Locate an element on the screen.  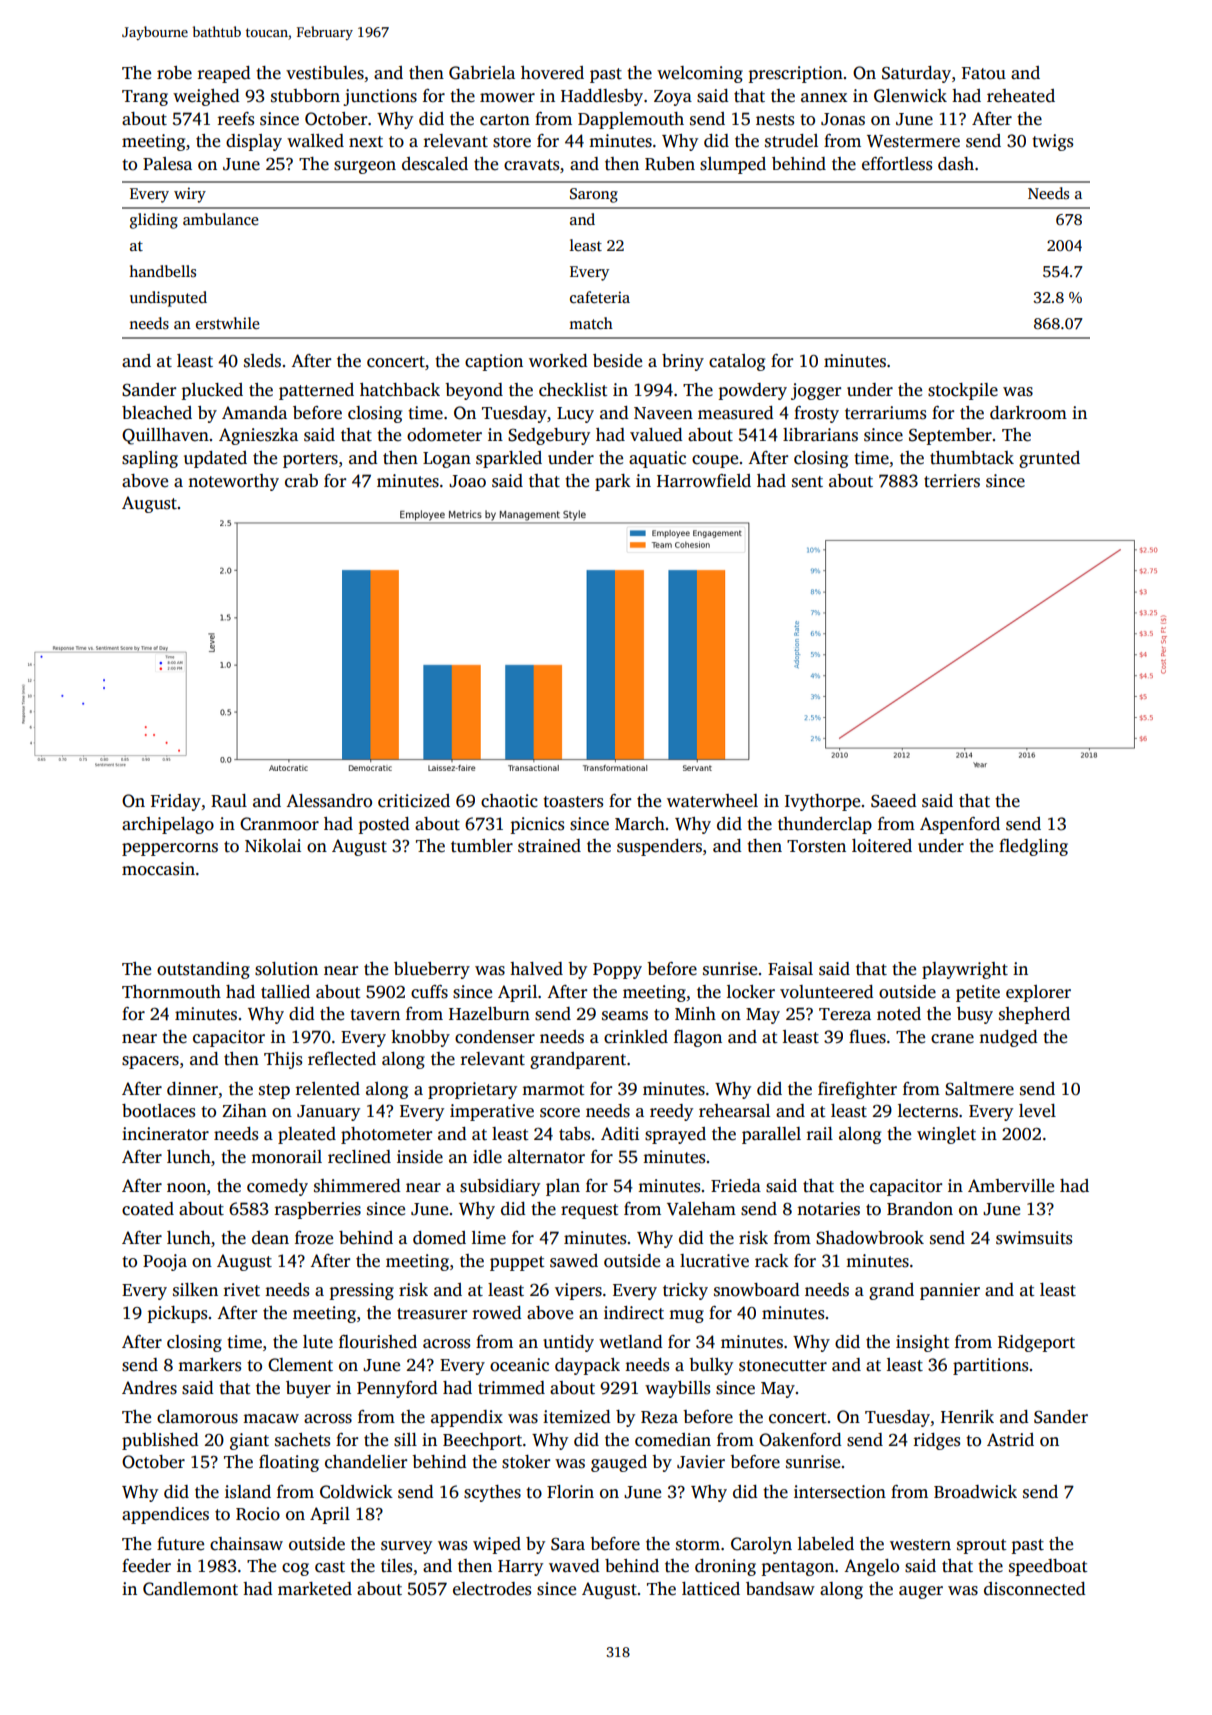
Gabriela is located at coordinates (482, 73).
